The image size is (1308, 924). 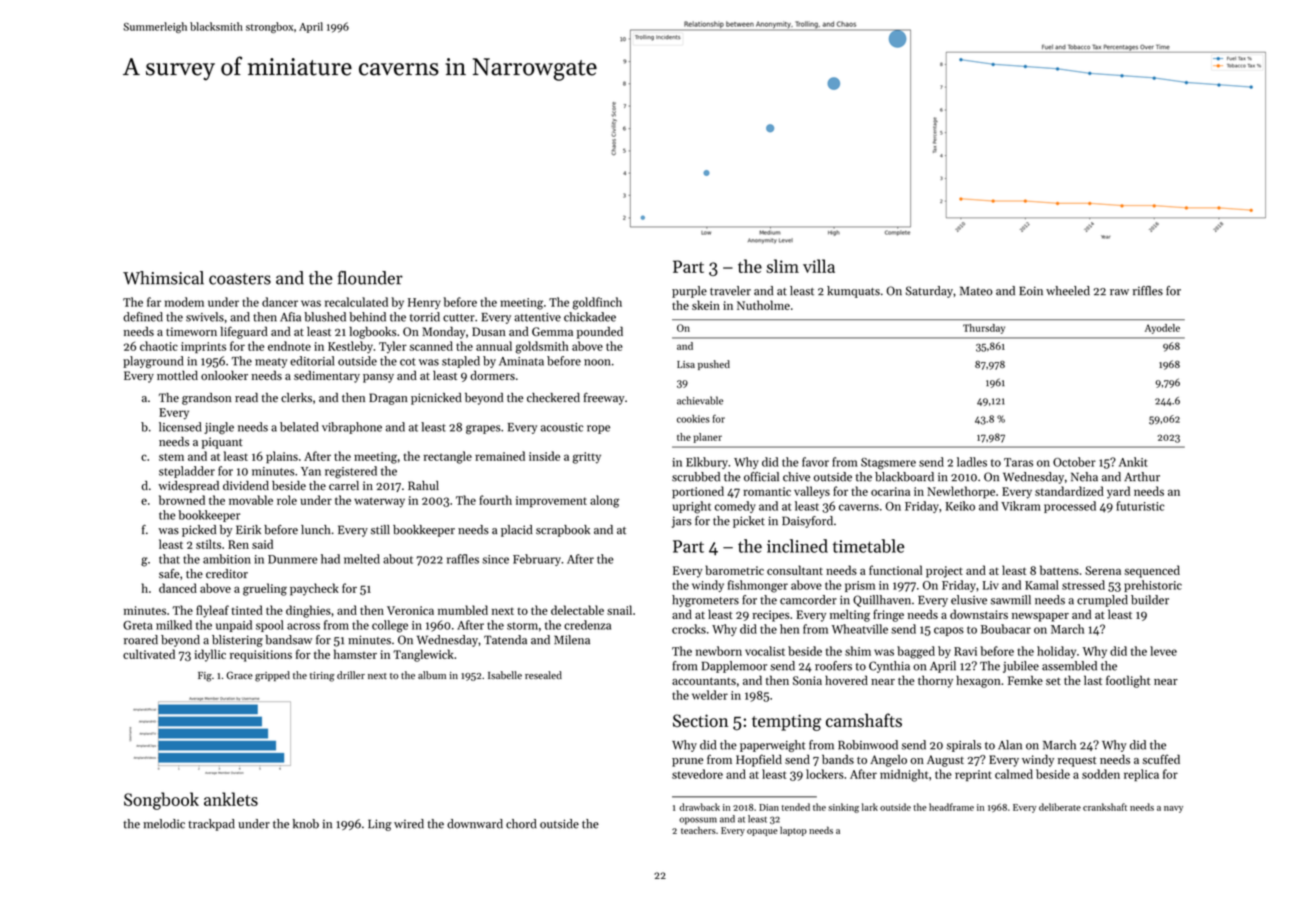 What do you see at coordinates (714, 365) in the screenshot?
I see `pushed` at bounding box center [714, 365].
